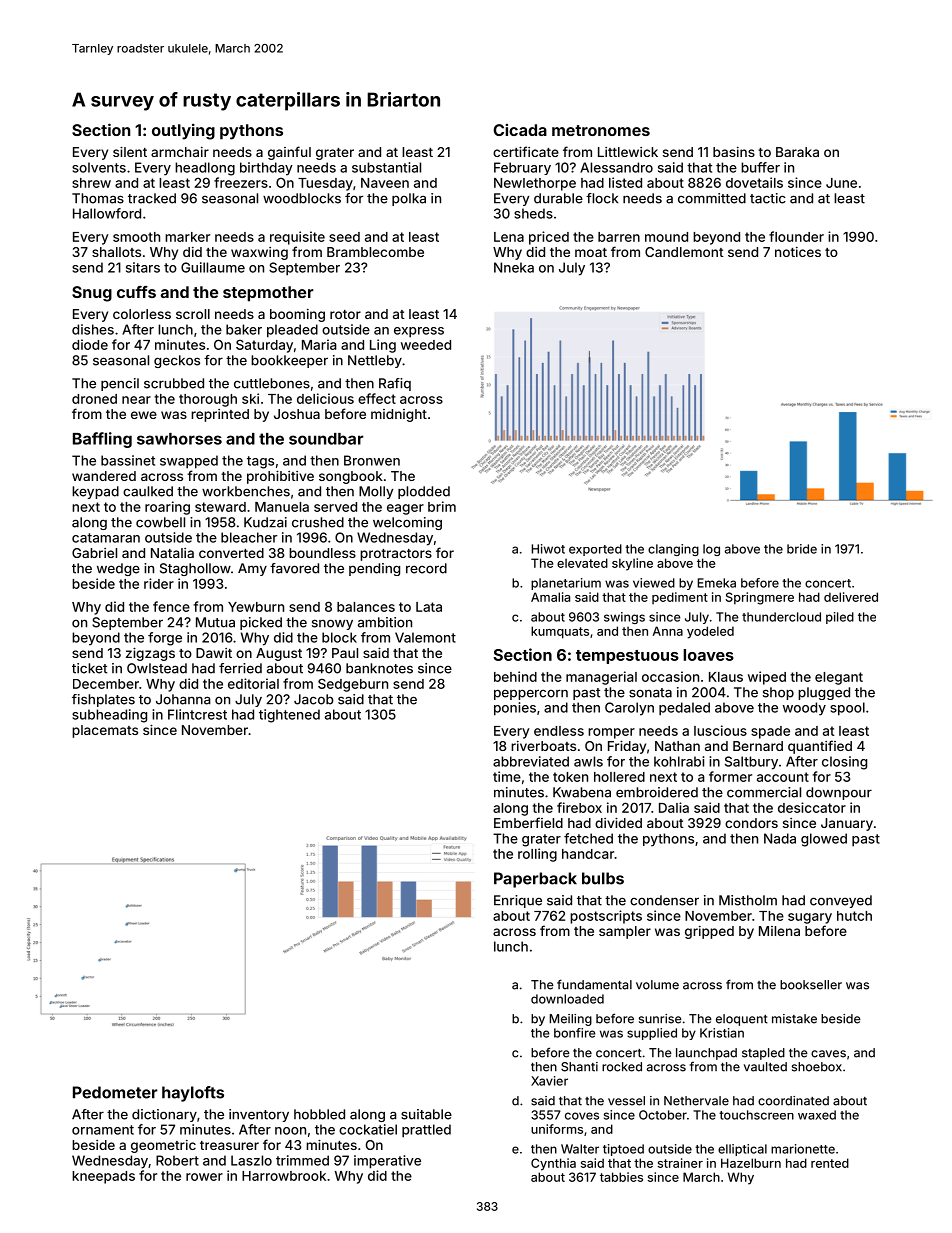  I want to click on Cicada, so click(520, 130).
